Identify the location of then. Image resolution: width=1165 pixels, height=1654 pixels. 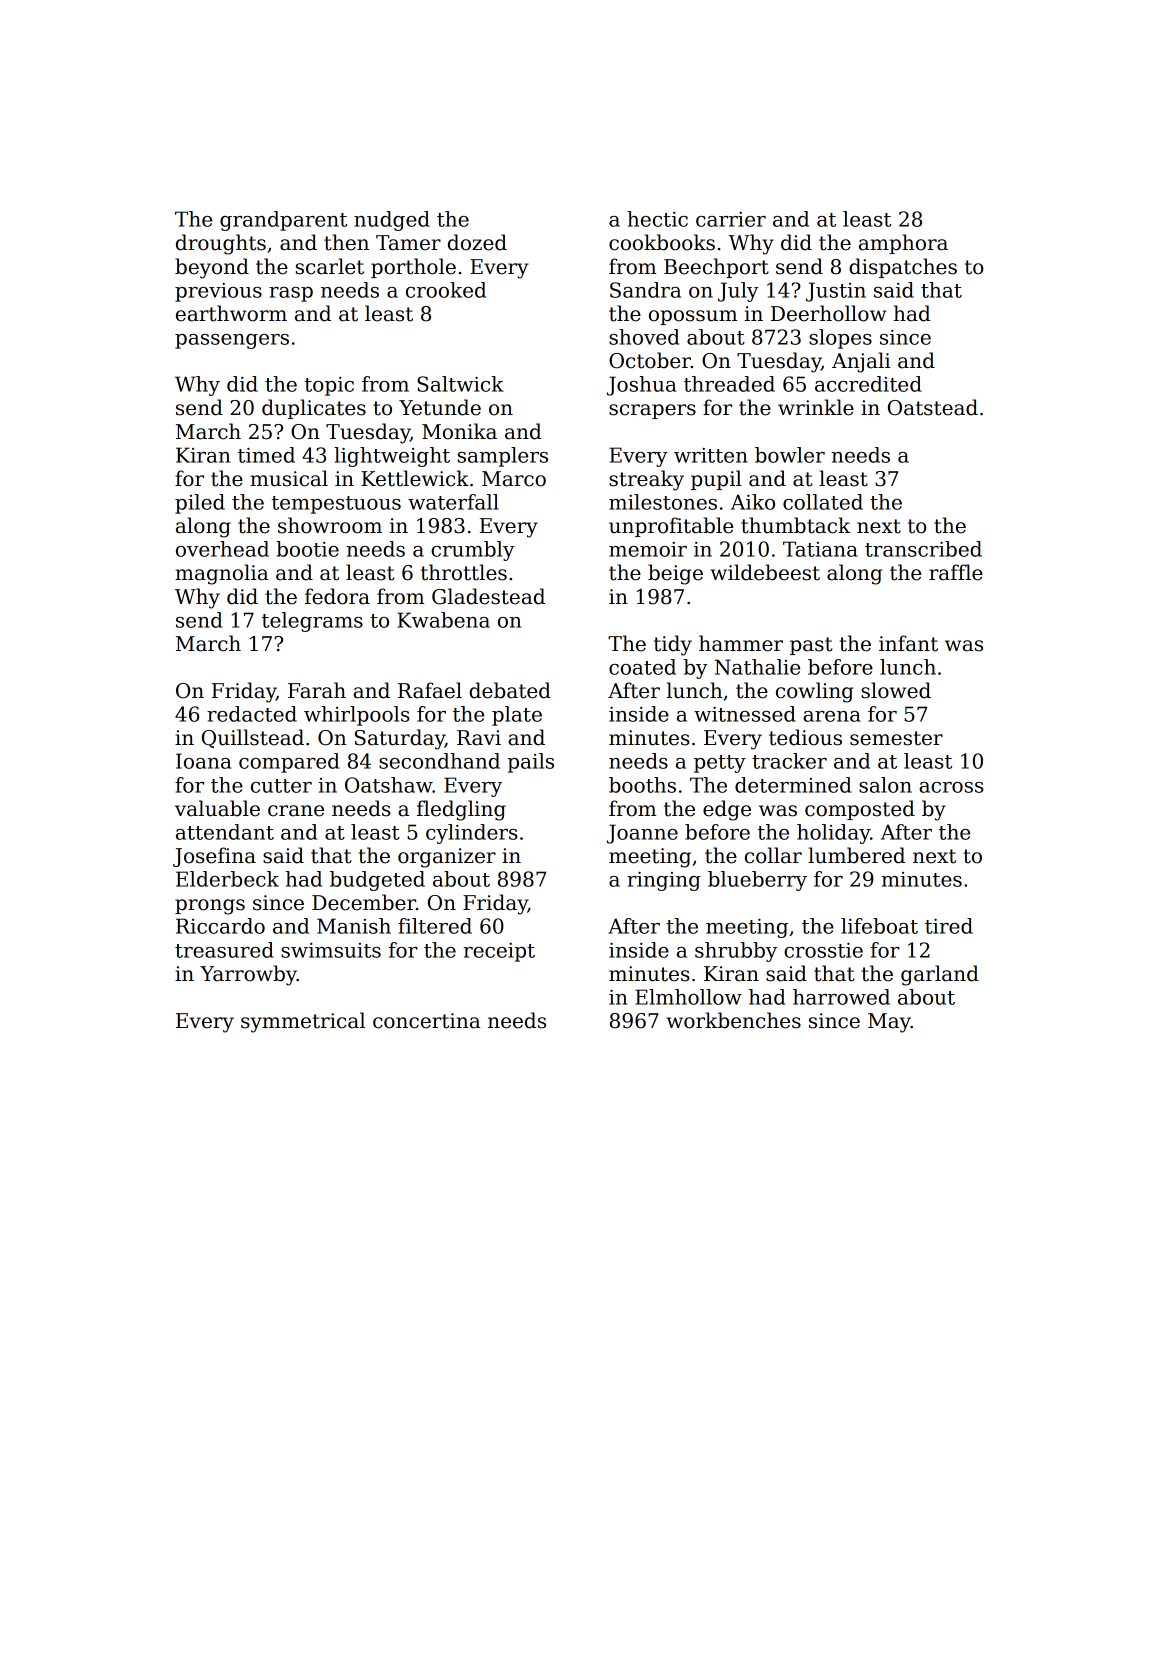
(346, 242).
